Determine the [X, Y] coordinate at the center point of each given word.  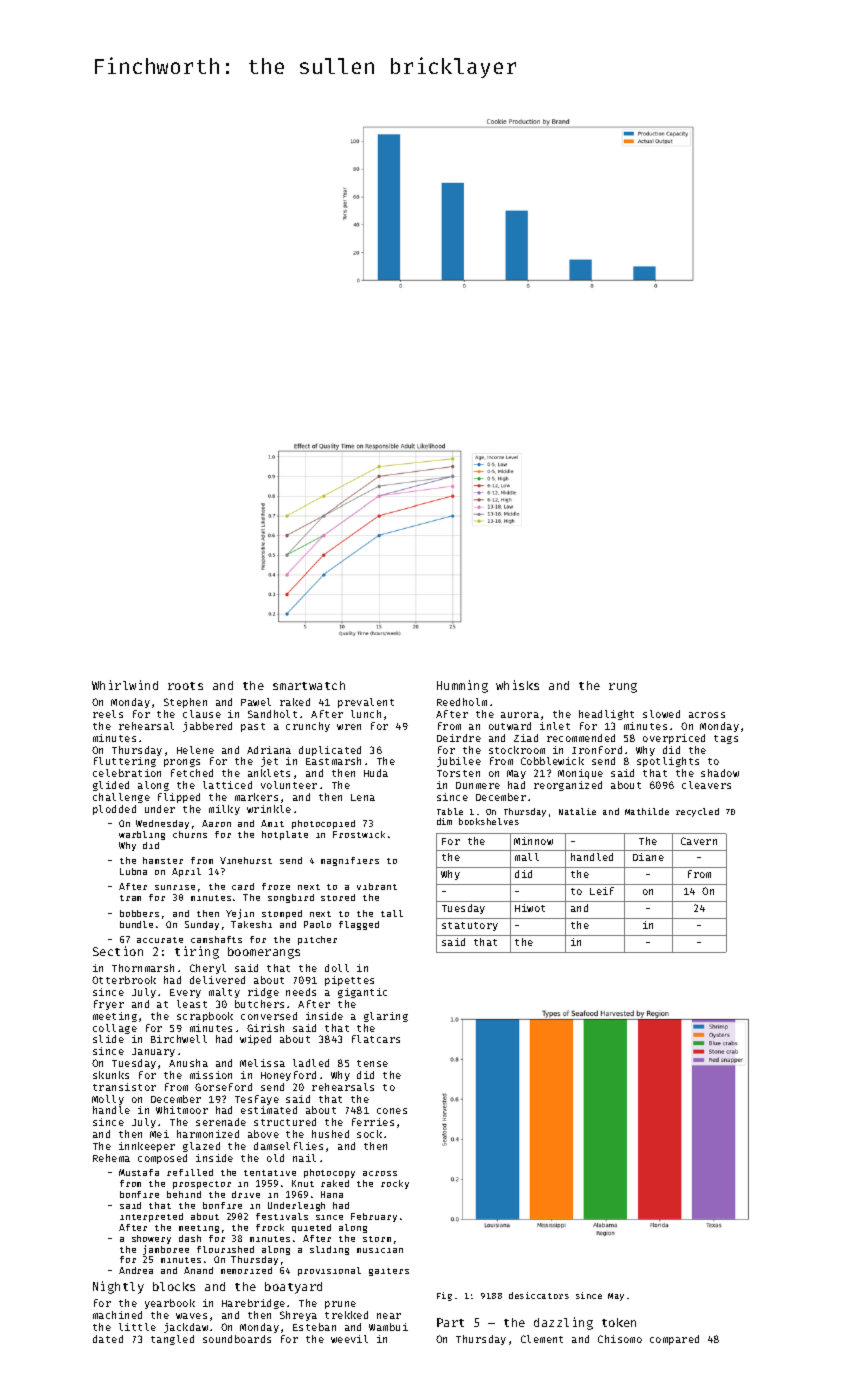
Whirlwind [125, 685]
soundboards [237, 1339]
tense [372, 1063]
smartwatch [309, 685]
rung [623, 688]
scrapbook [205, 1017]
